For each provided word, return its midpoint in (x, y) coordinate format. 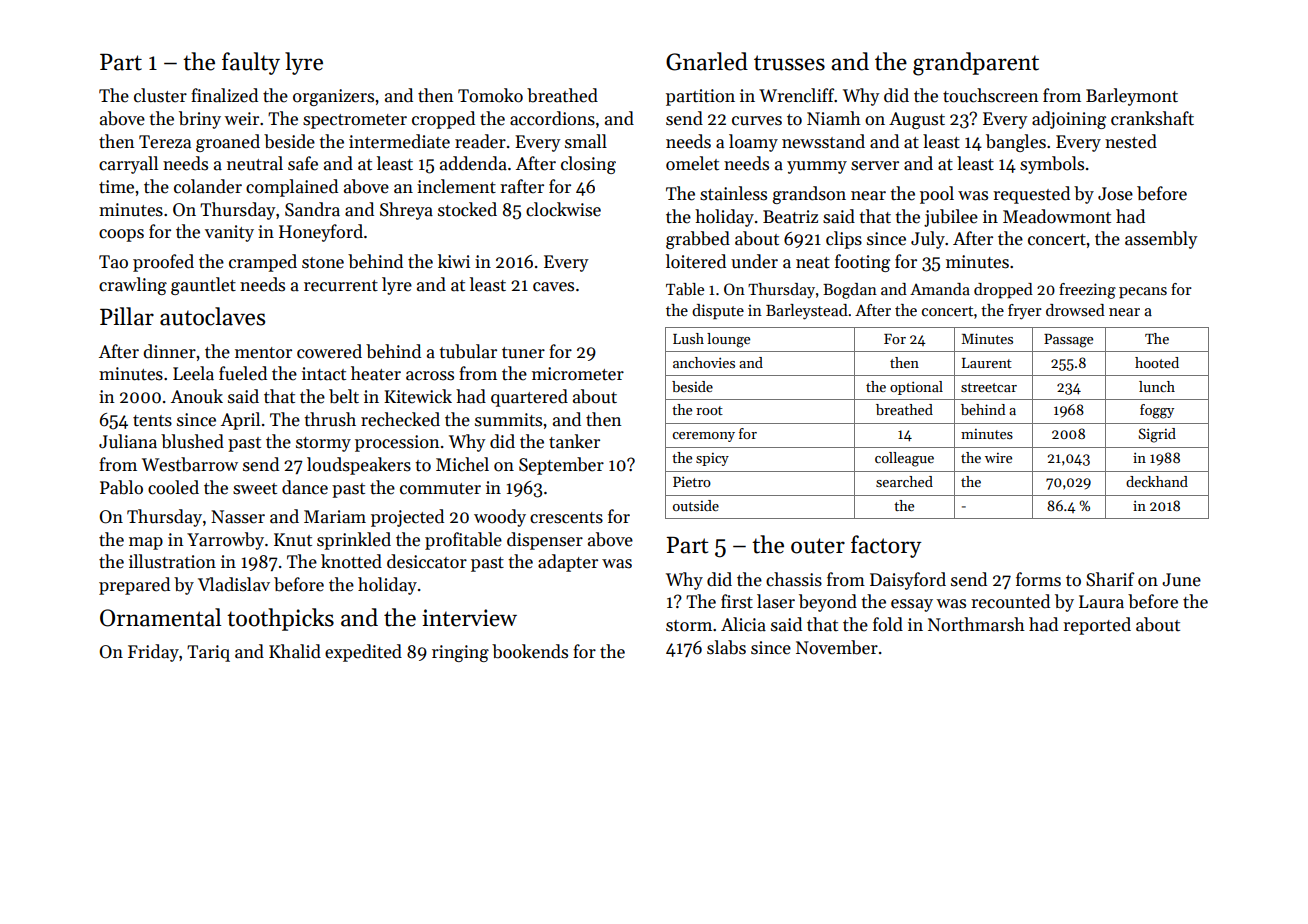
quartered (529, 398)
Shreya (406, 211)
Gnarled (707, 61)
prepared (134, 586)
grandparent (976, 64)
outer (818, 546)
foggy (1157, 411)
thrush (330, 419)
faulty (251, 63)
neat (813, 263)
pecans (1143, 293)
